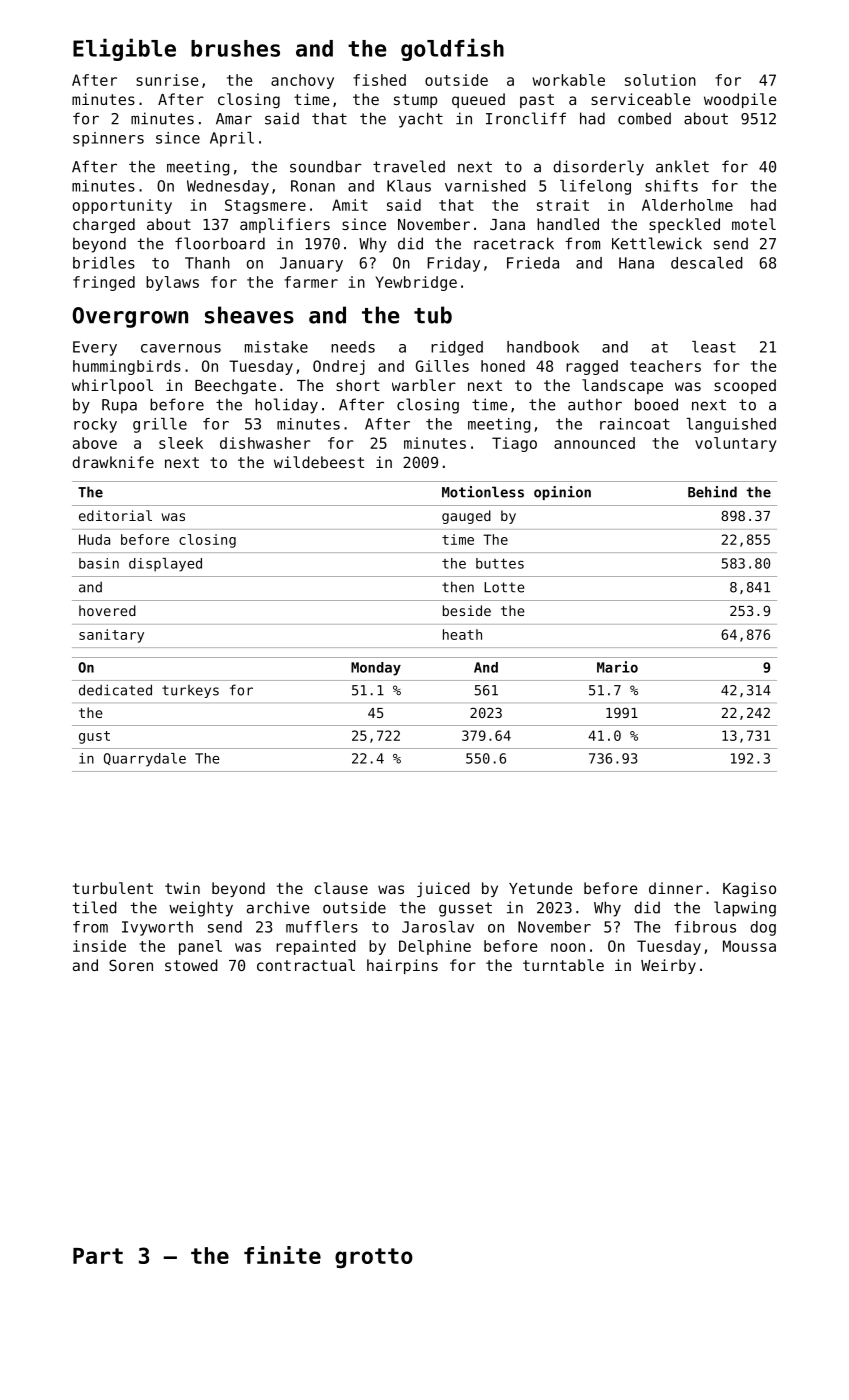 The height and width of the screenshot is (1400, 849). I want to click on languished, so click(731, 425).
